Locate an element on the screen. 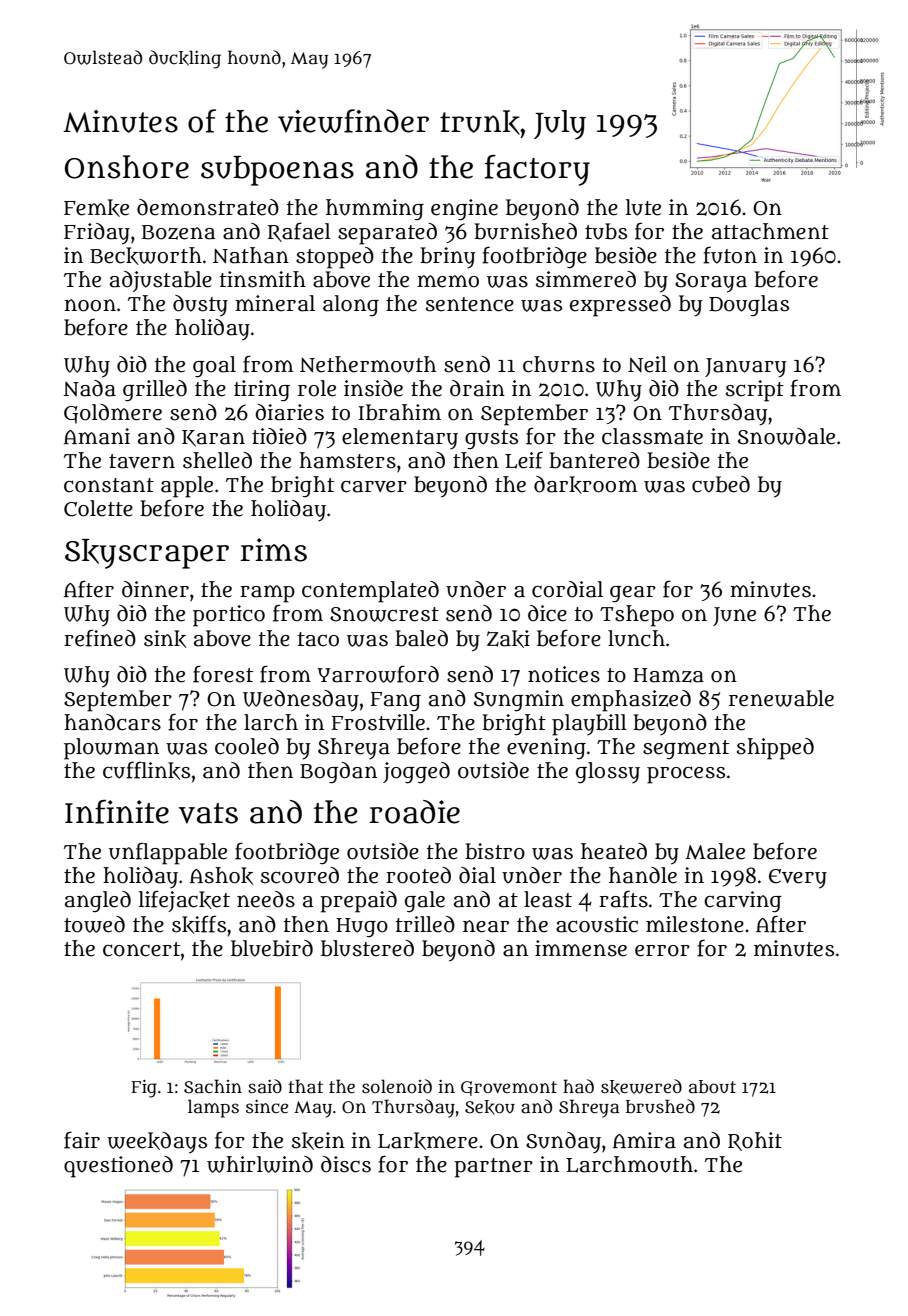  lifejacket is located at coordinates (184, 901).
